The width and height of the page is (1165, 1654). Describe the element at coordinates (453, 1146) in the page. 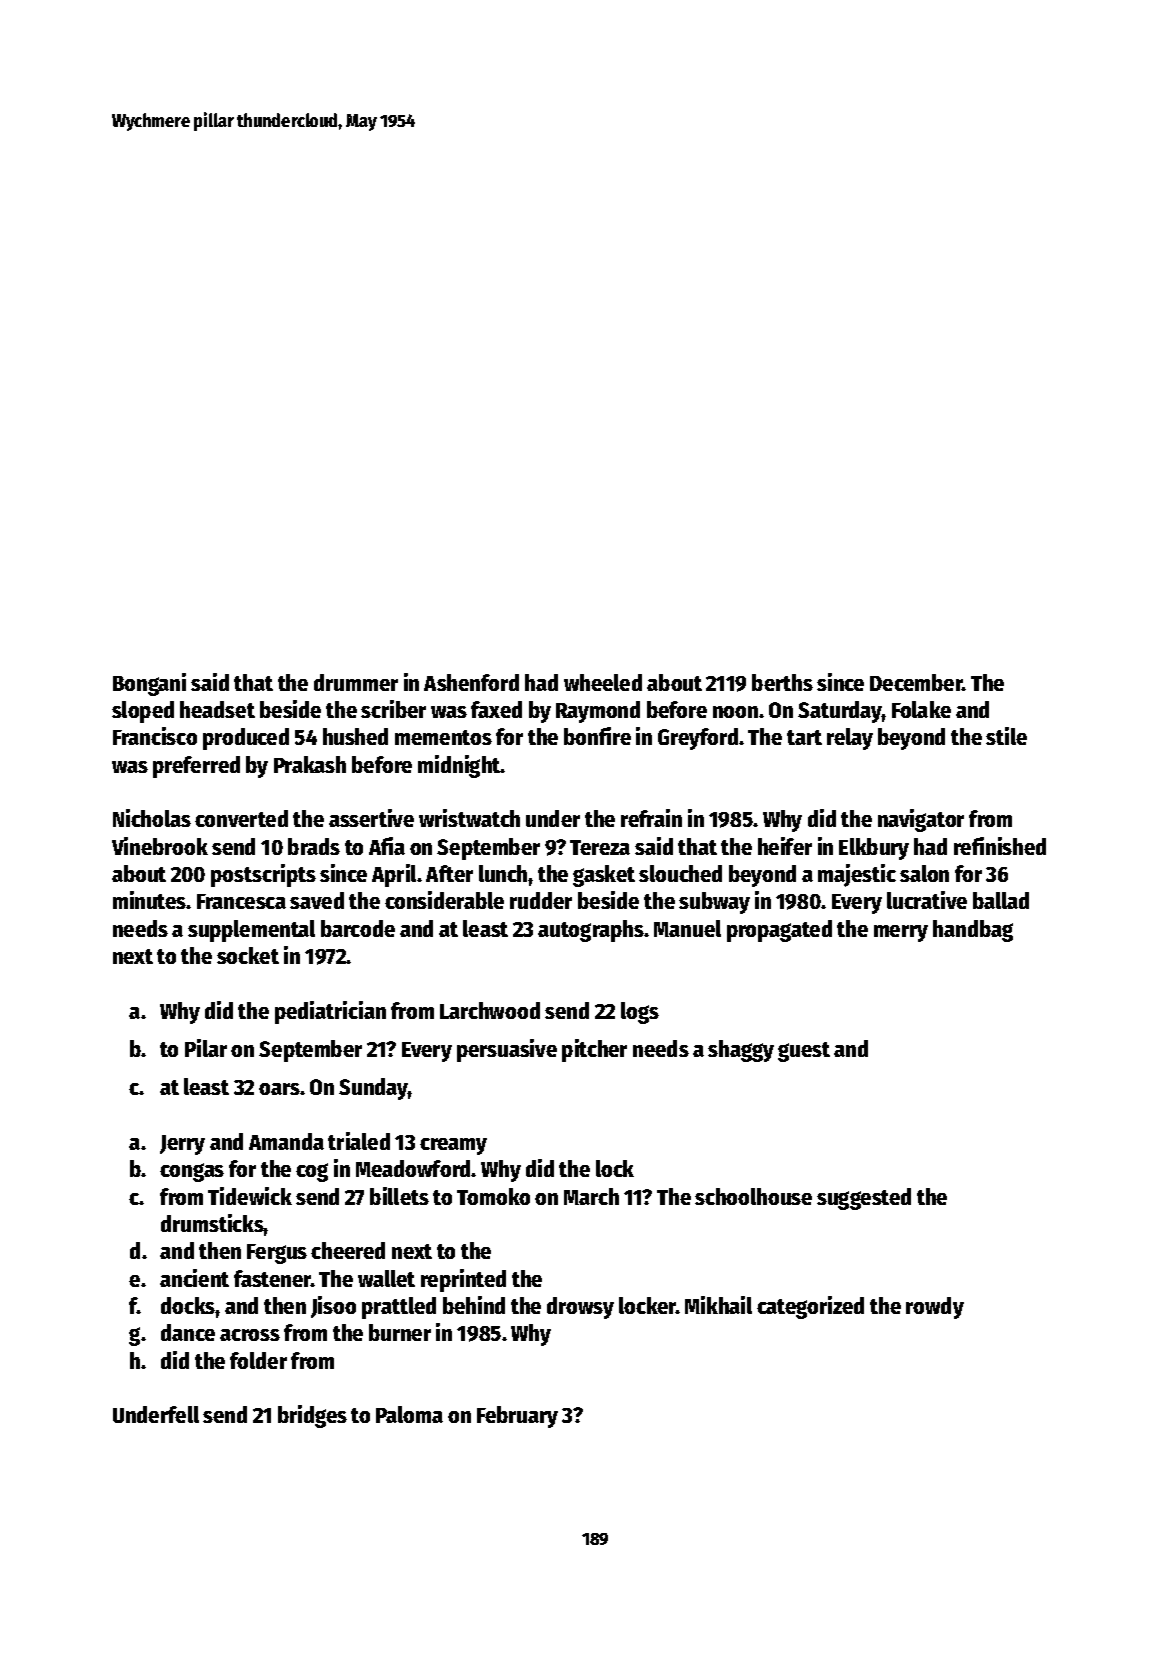

I see `creamy` at that location.
